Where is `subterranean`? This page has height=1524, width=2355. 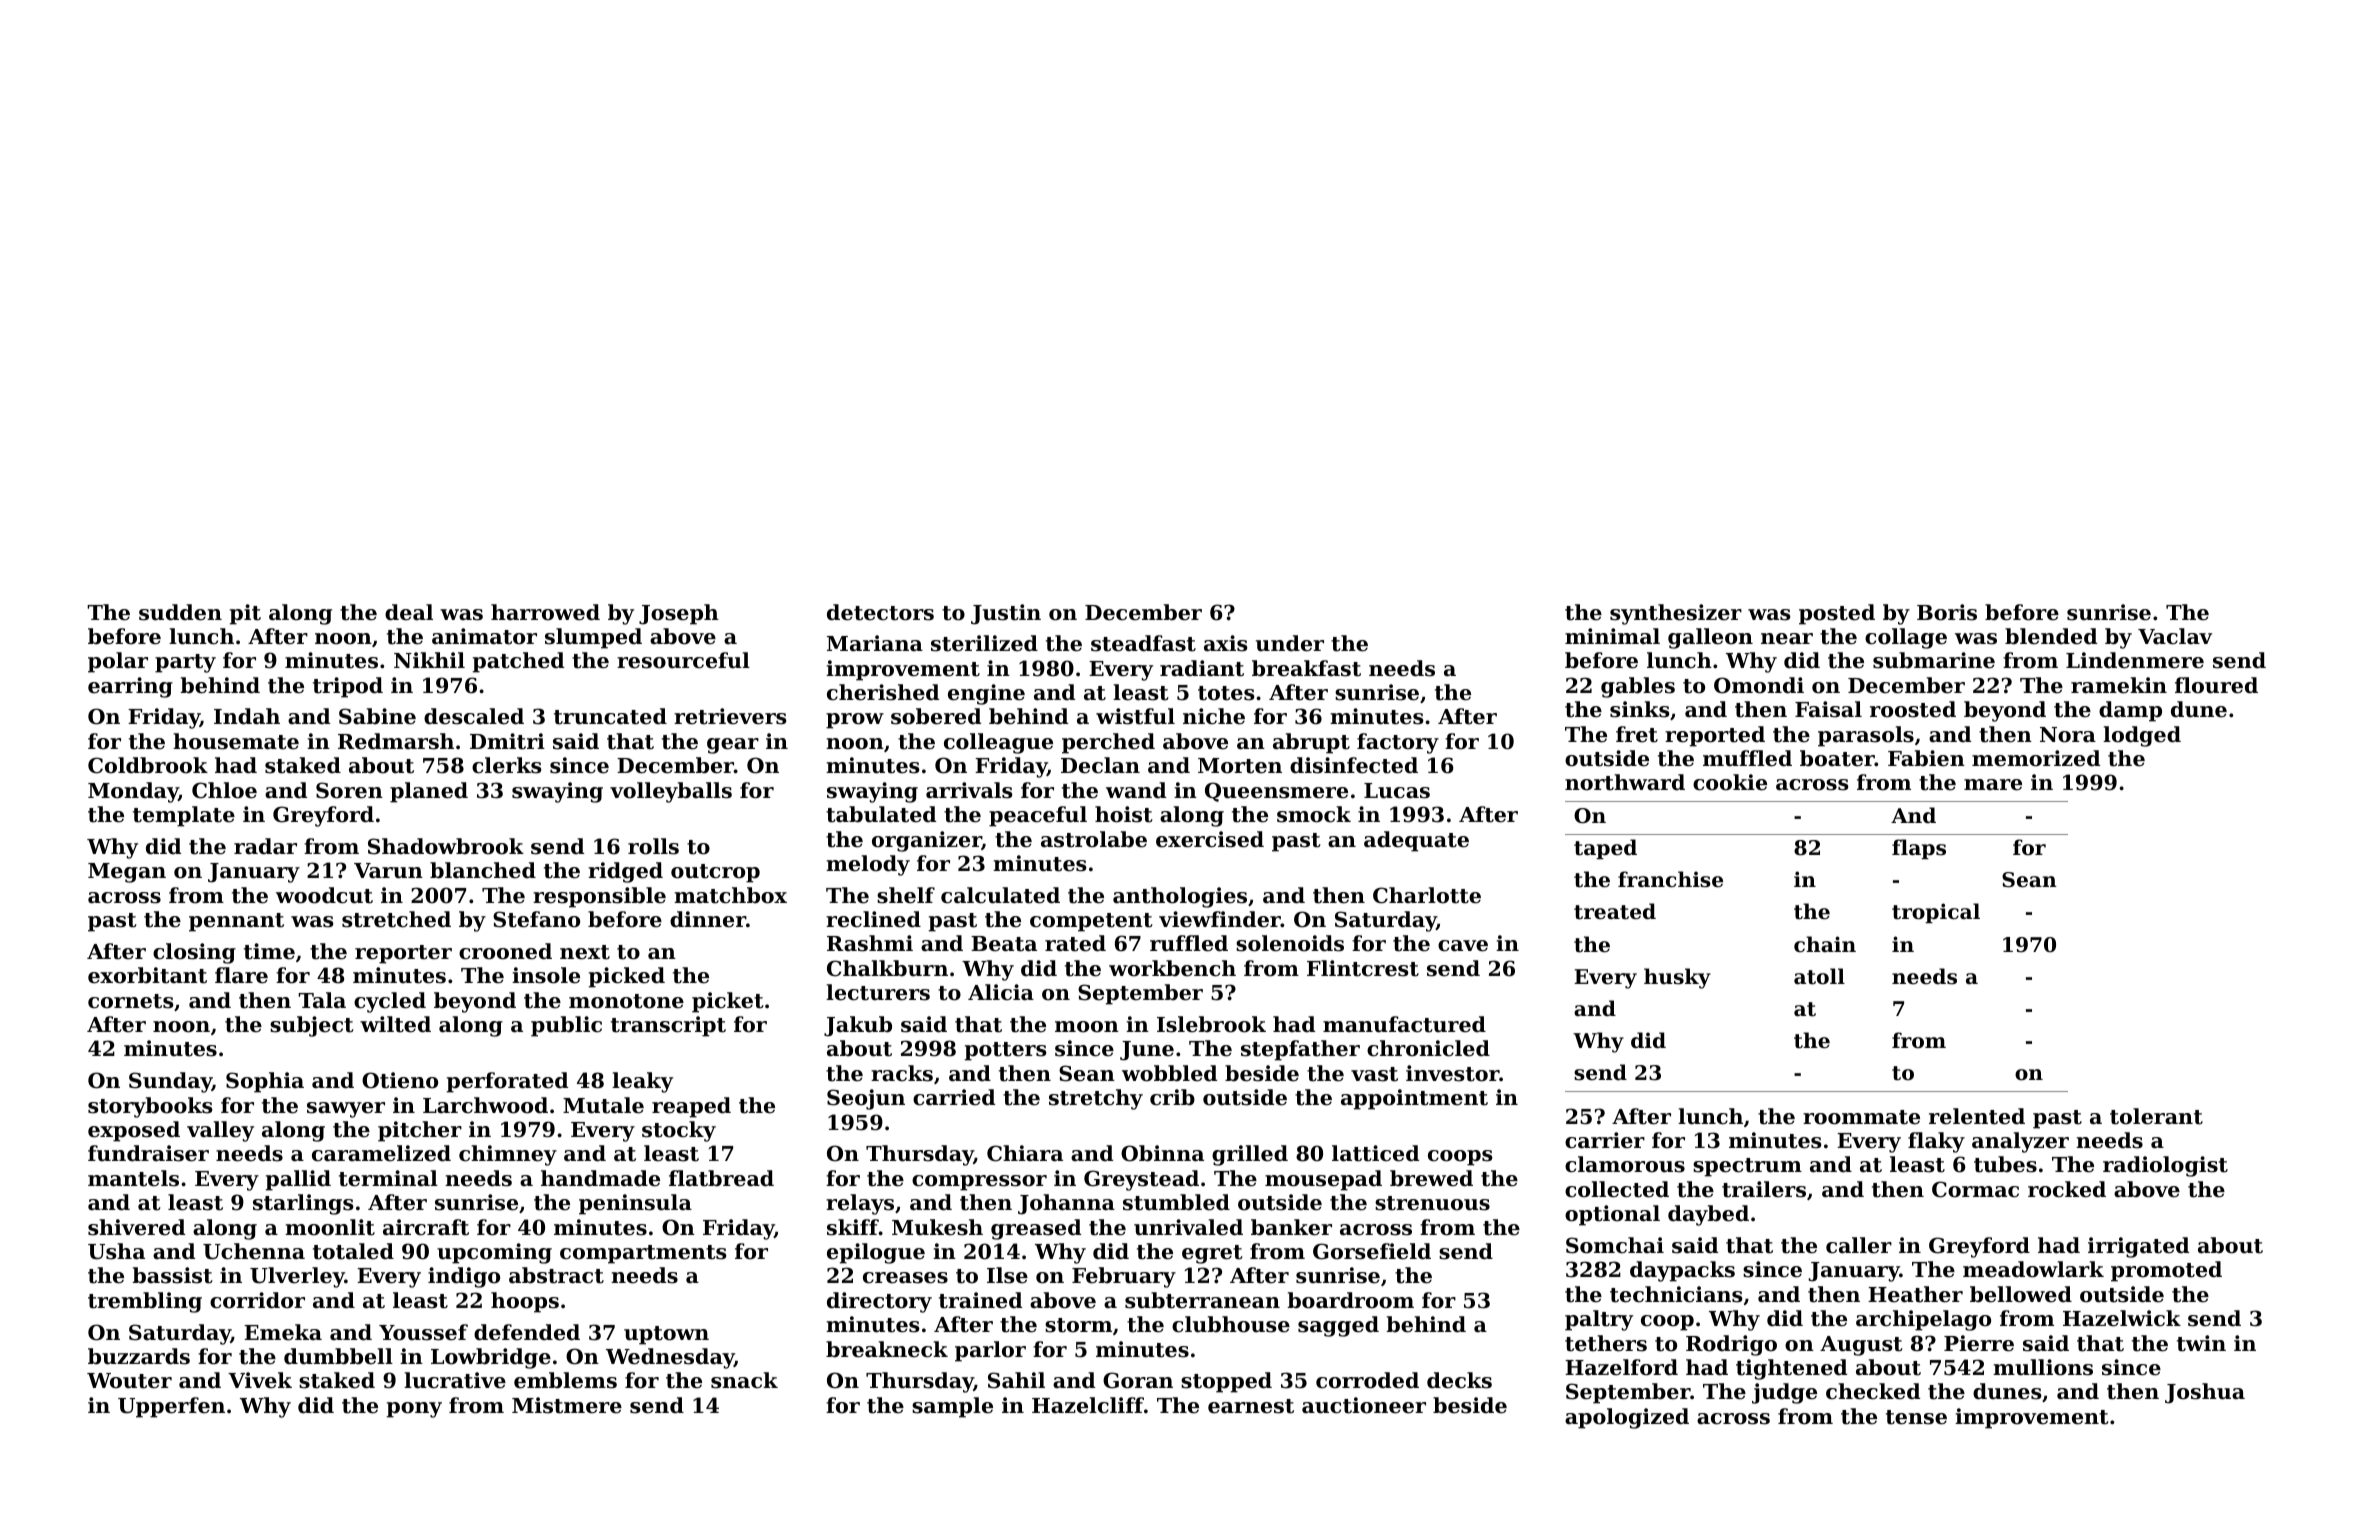 subterranean is located at coordinates (1202, 1300).
